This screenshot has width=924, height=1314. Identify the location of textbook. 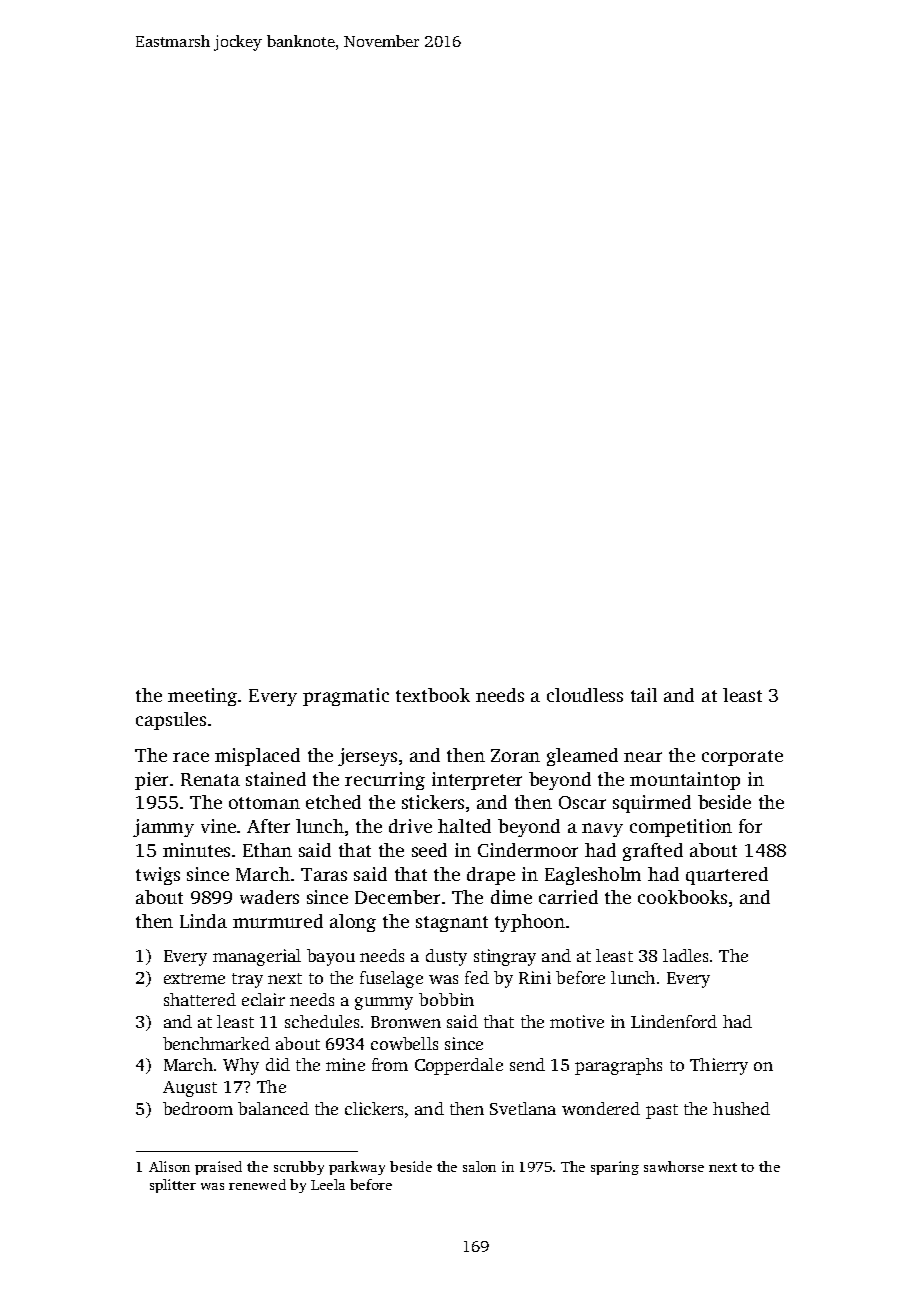
(433, 695).
